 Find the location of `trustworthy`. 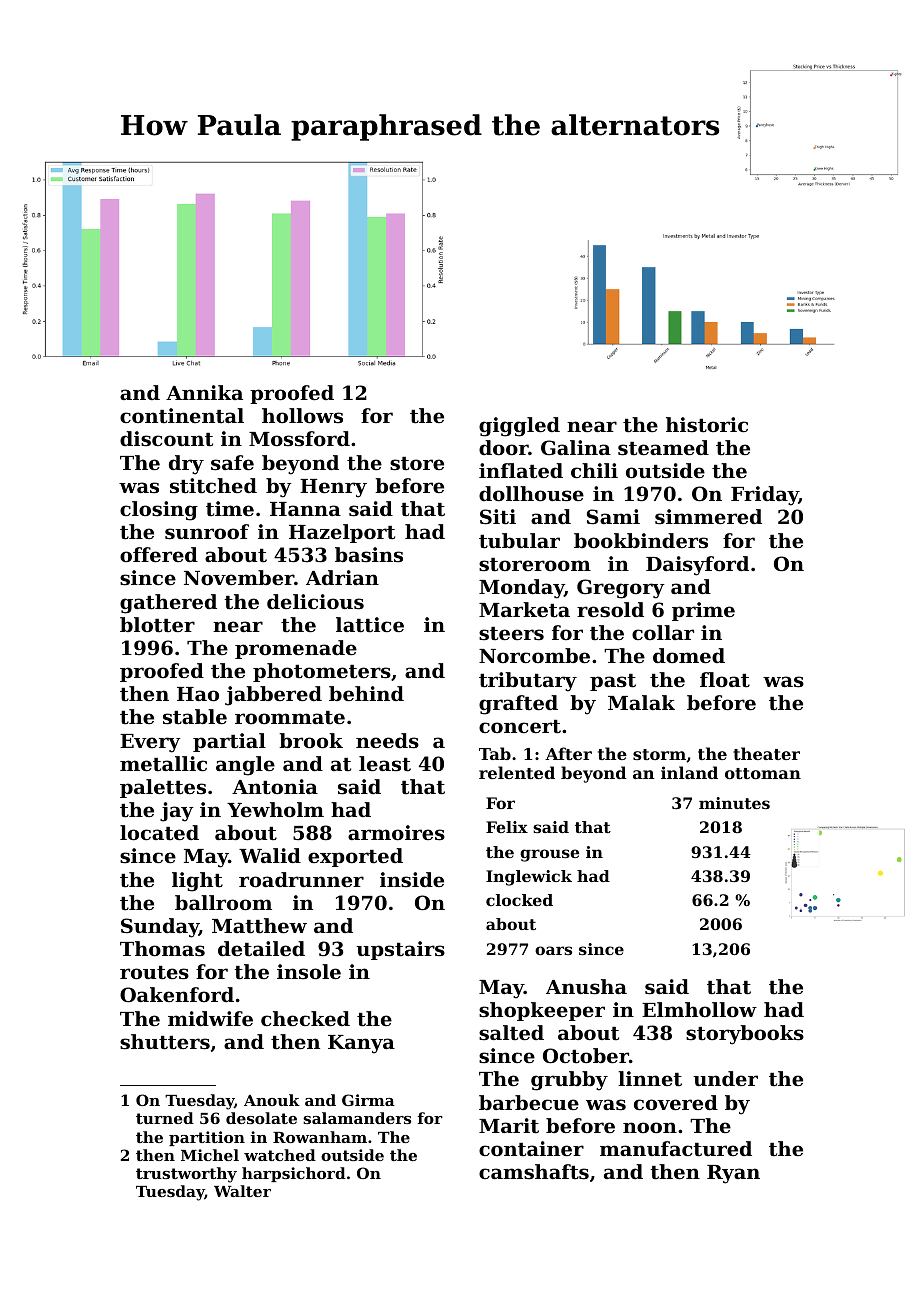

trustworthy is located at coordinates (186, 1175).
